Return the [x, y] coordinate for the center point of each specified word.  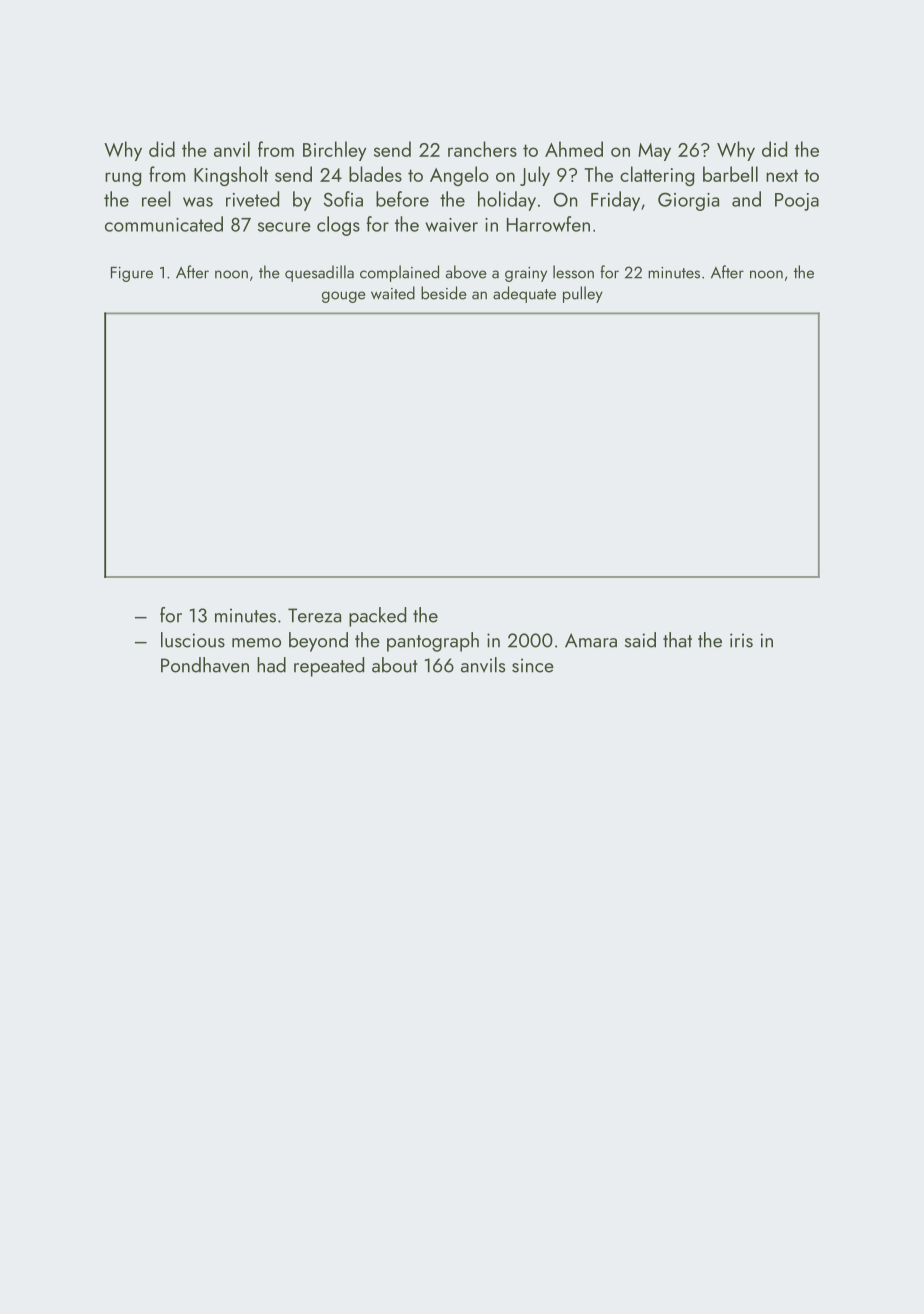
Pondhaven [205, 665]
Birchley [334, 151]
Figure [132, 274]
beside [444, 293]
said [640, 640]
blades [375, 174]
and [746, 199]
